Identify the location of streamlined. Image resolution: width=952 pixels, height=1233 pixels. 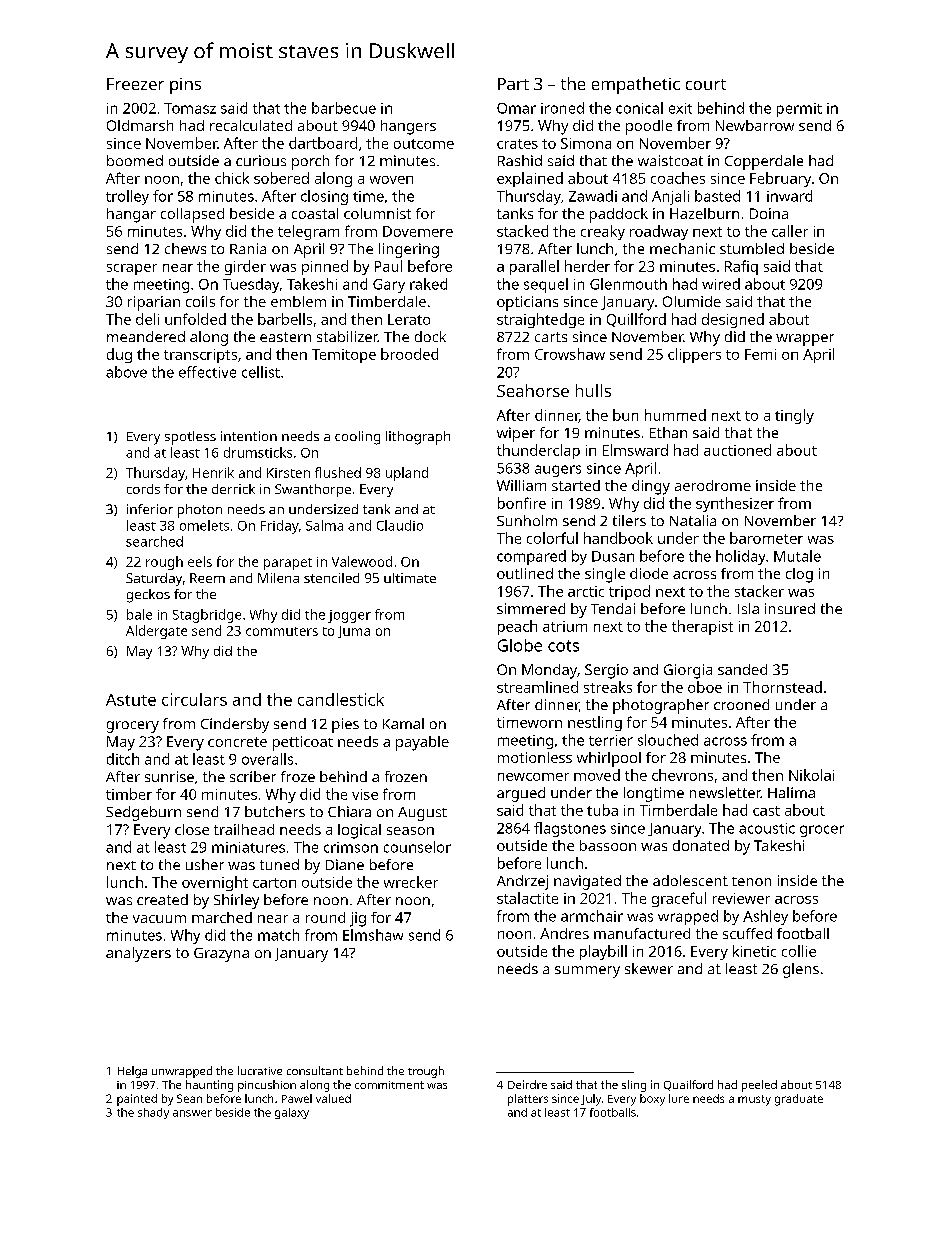
(537, 687).
